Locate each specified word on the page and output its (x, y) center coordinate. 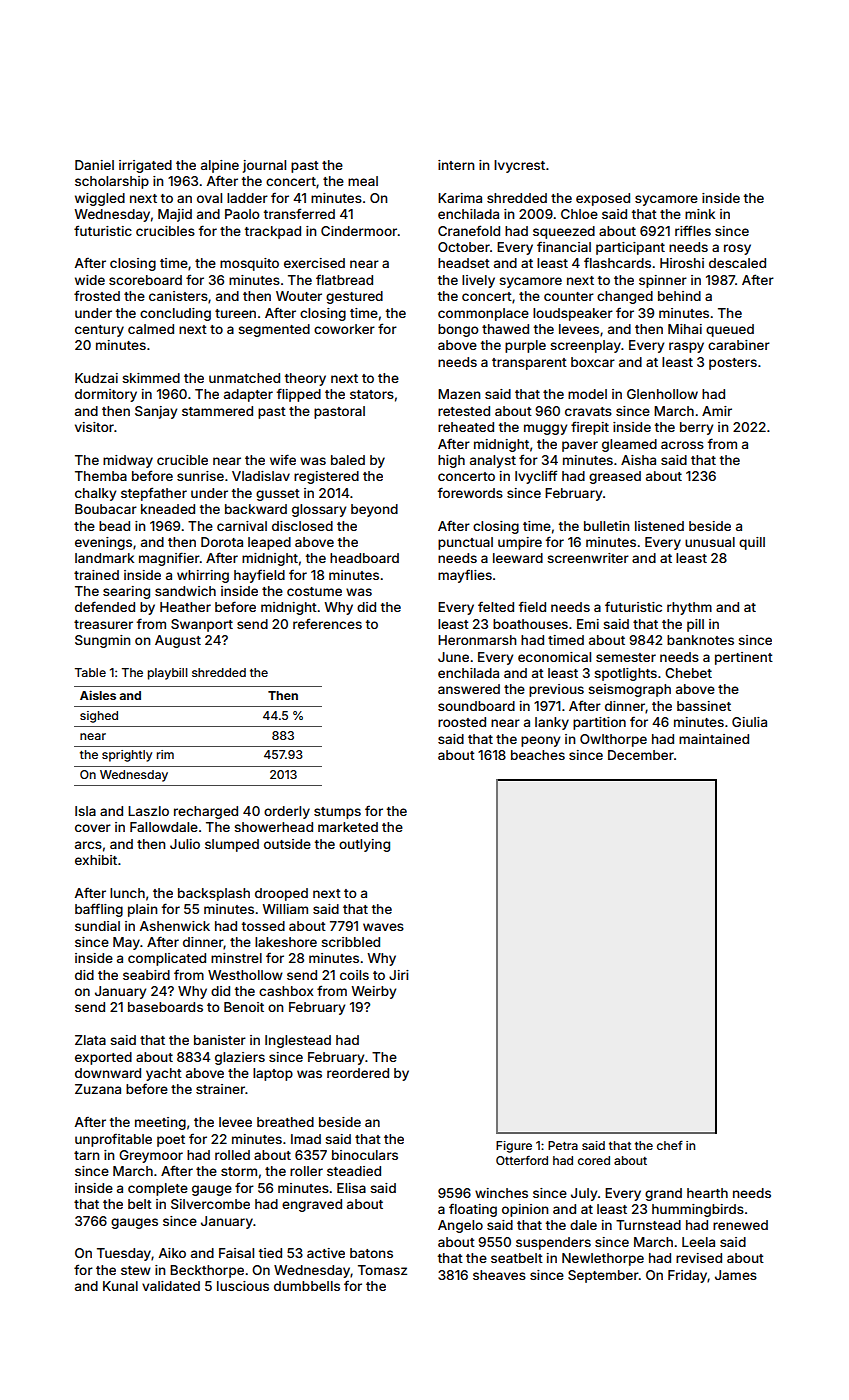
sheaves (499, 1275)
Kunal (120, 1286)
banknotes (700, 640)
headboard (364, 558)
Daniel (94, 165)
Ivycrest (519, 166)
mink (700, 214)
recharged (206, 812)
